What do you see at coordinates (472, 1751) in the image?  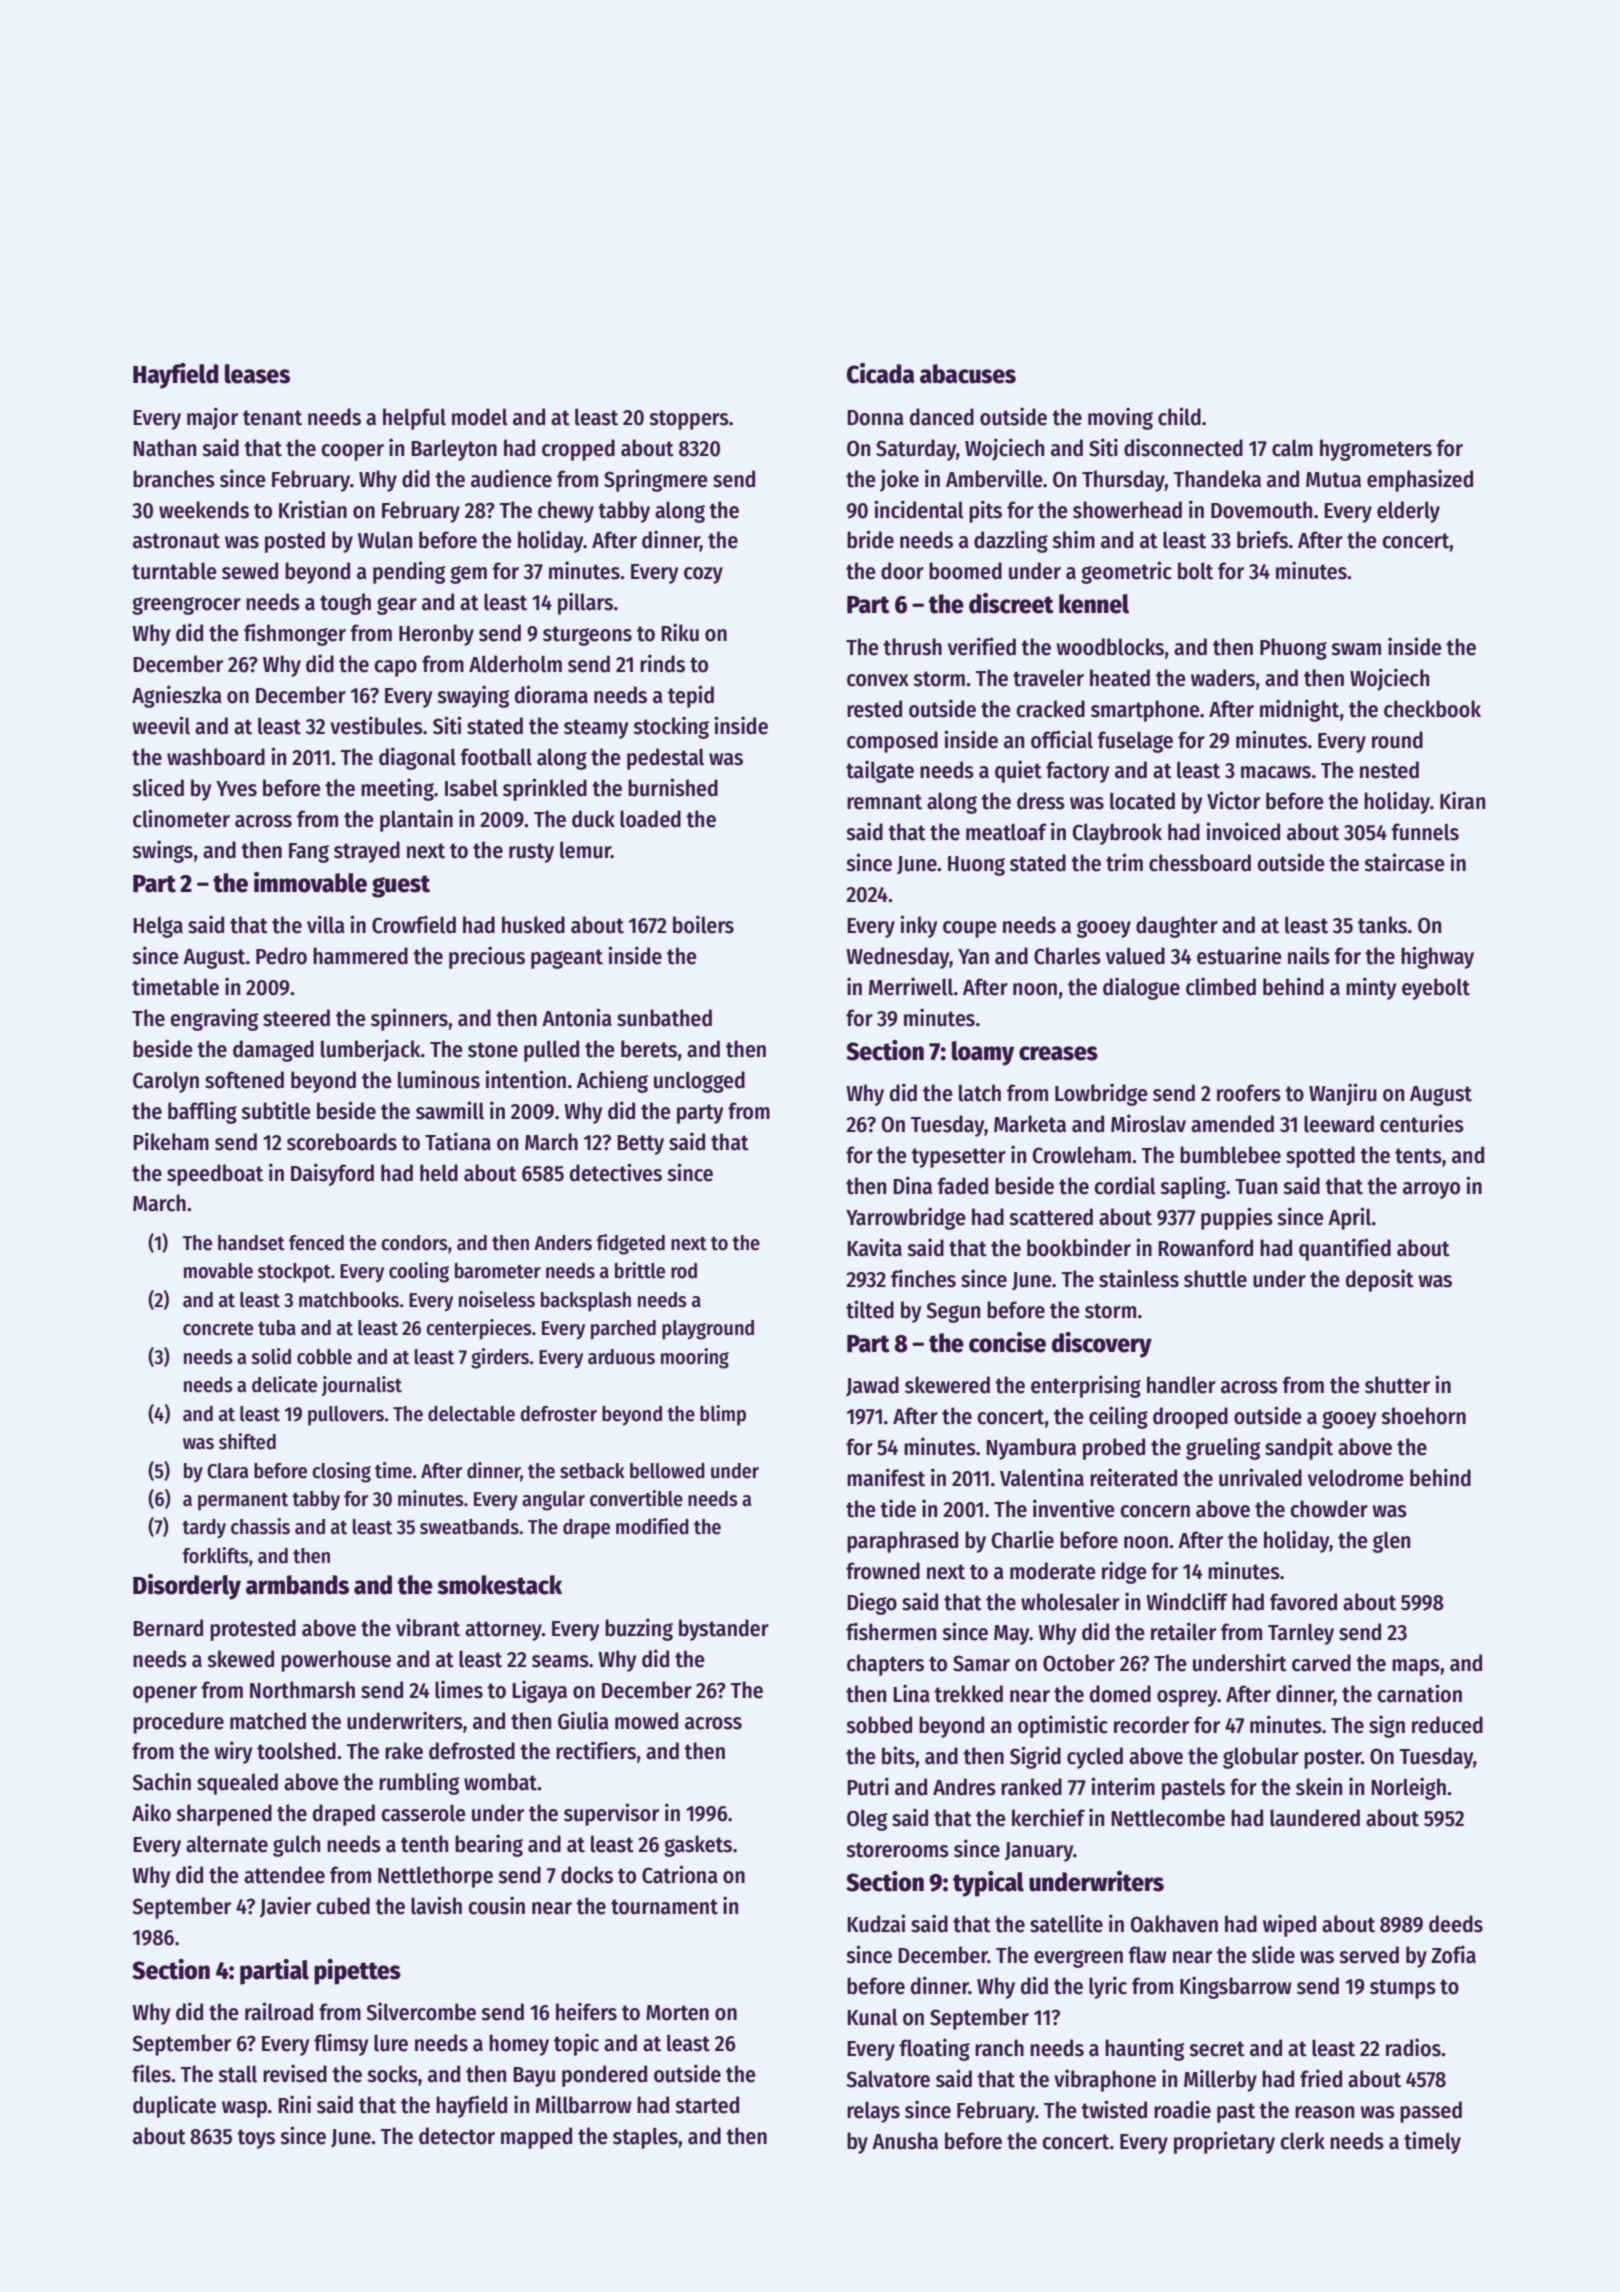 I see `defrosted` at bounding box center [472, 1751].
